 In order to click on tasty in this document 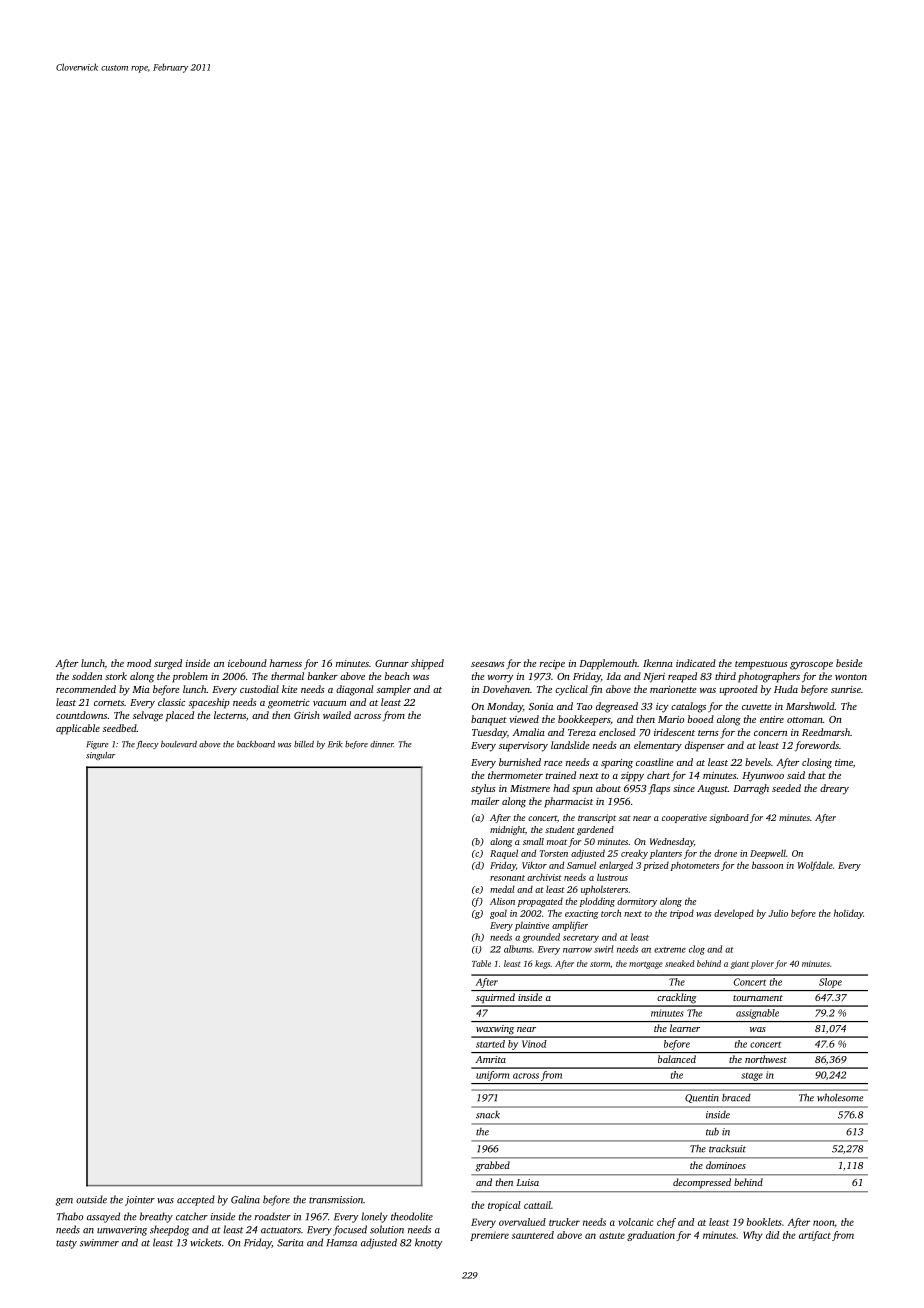, I will do `click(66, 1244)`.
